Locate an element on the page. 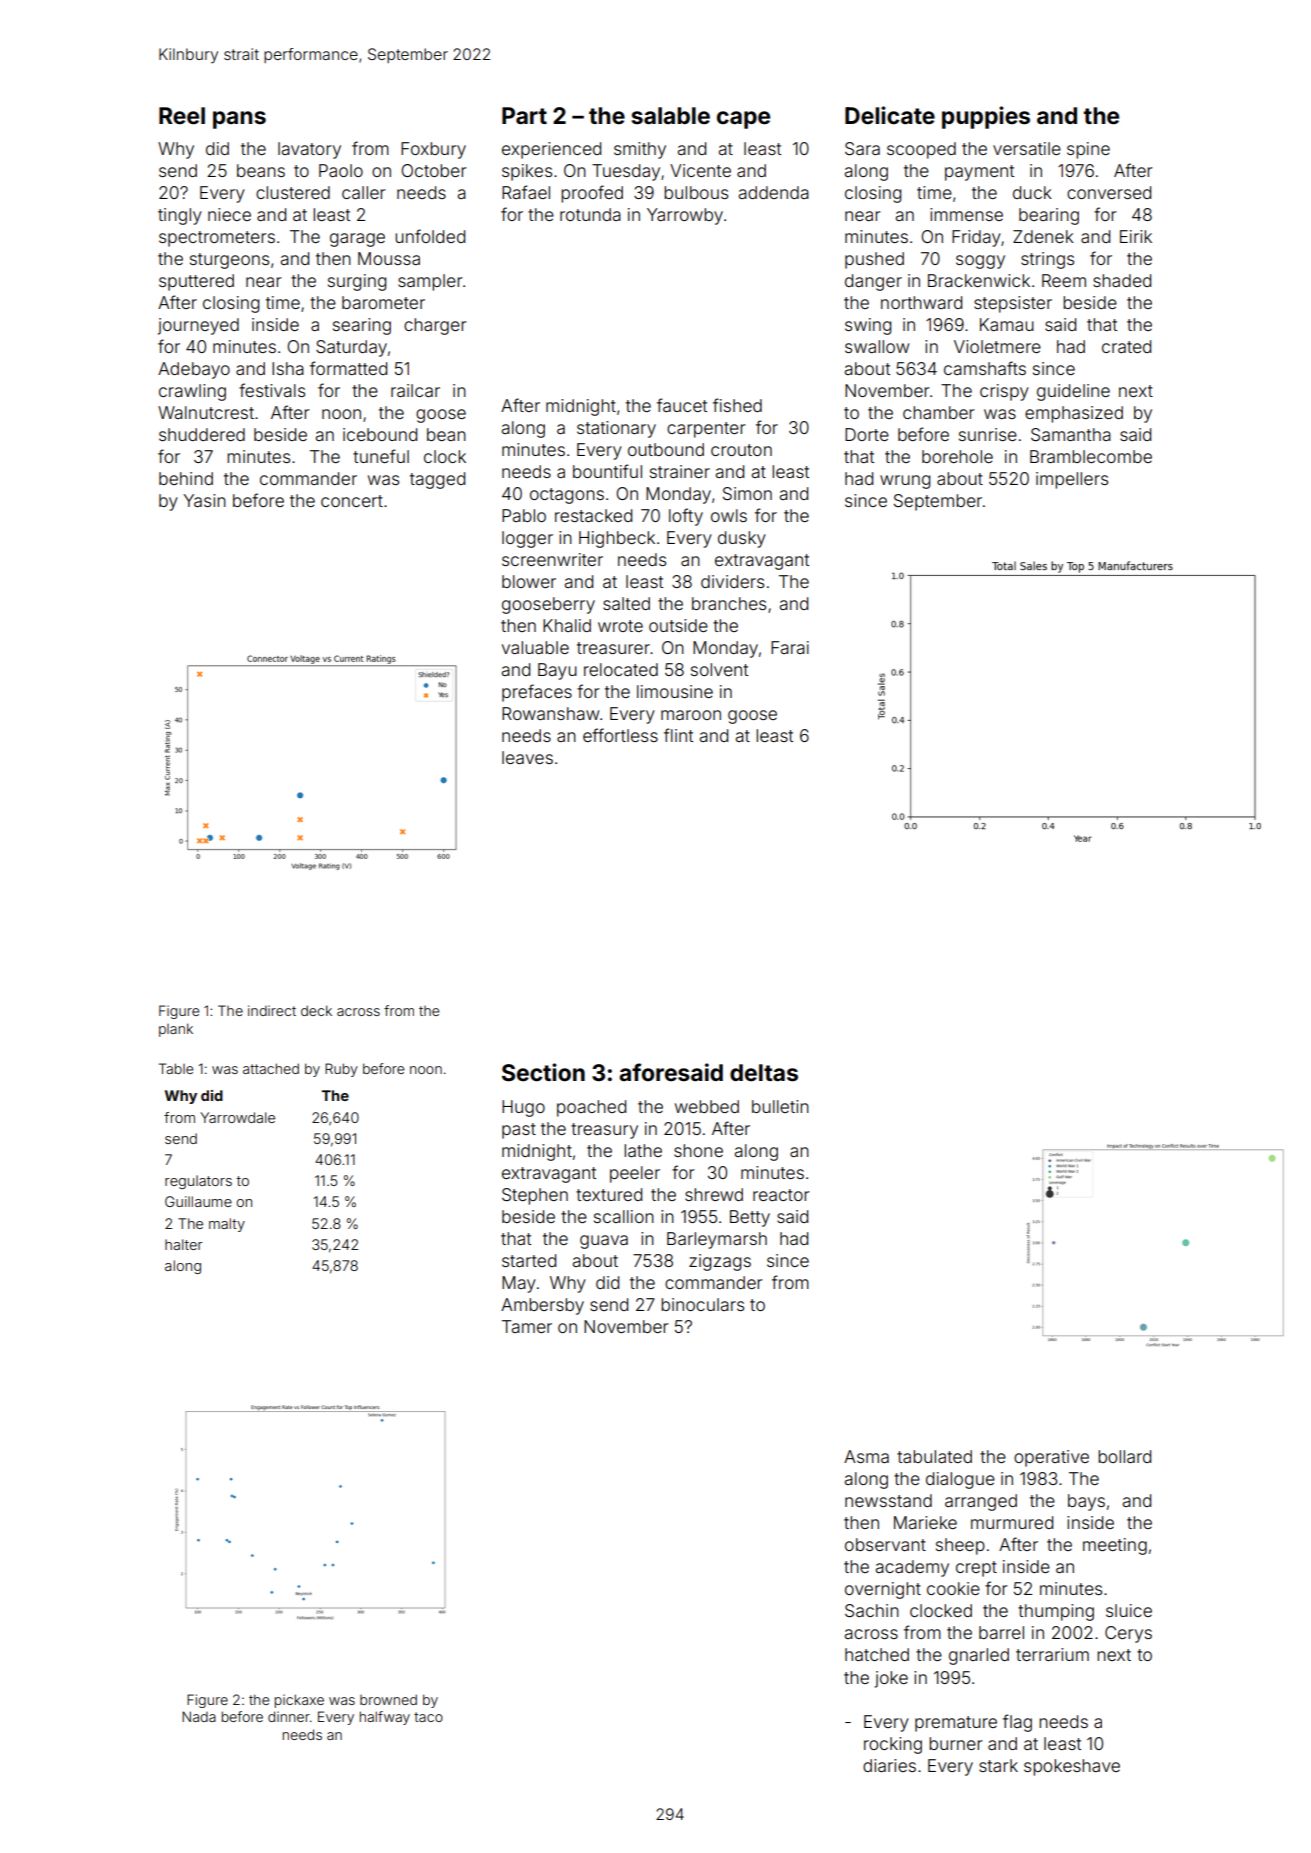  reactor is located at coordinates (781, 1195).
